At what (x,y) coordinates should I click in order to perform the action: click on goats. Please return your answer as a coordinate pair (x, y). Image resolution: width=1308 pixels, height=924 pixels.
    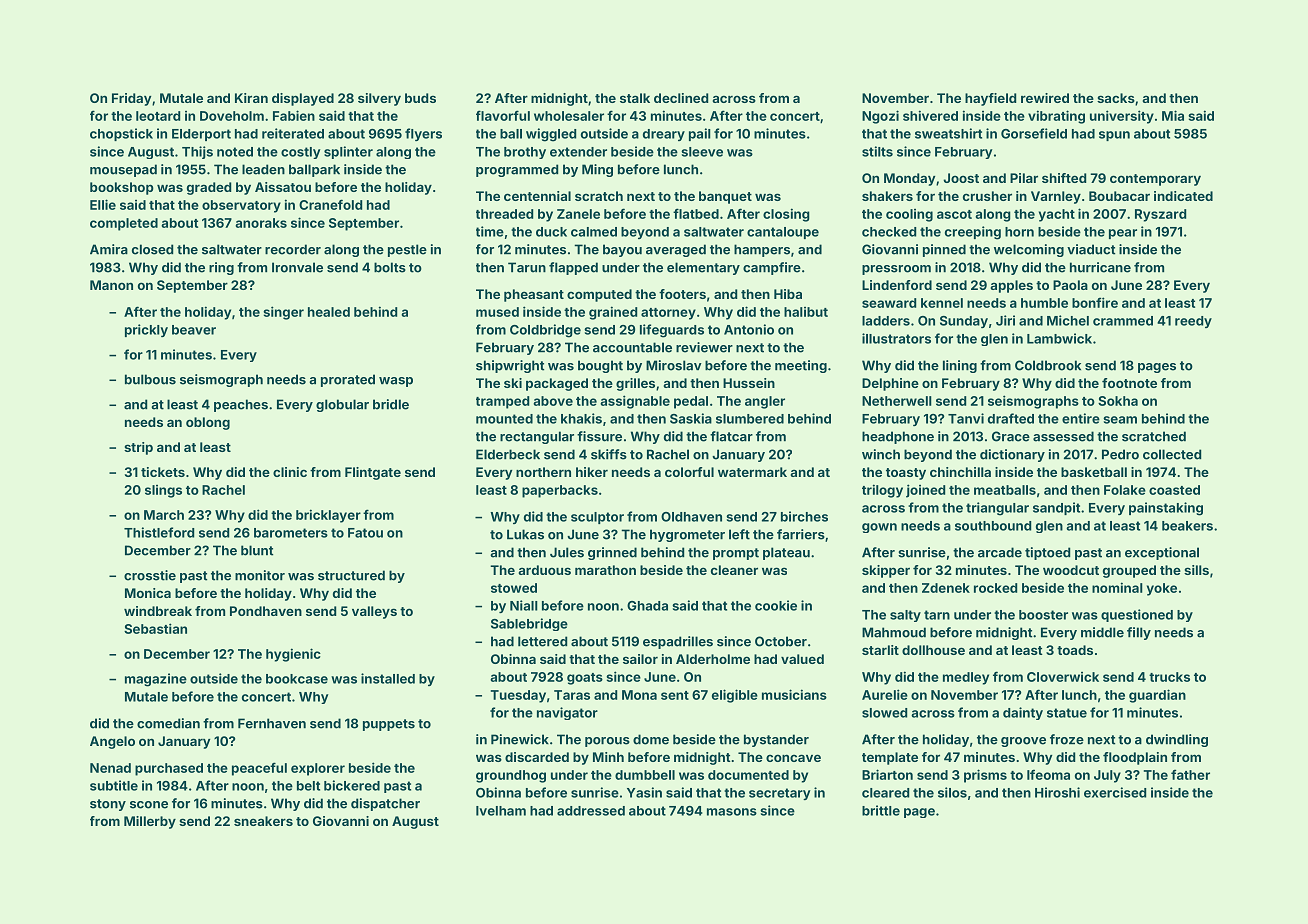
    Looking at the image, I should click on (585, 679).
